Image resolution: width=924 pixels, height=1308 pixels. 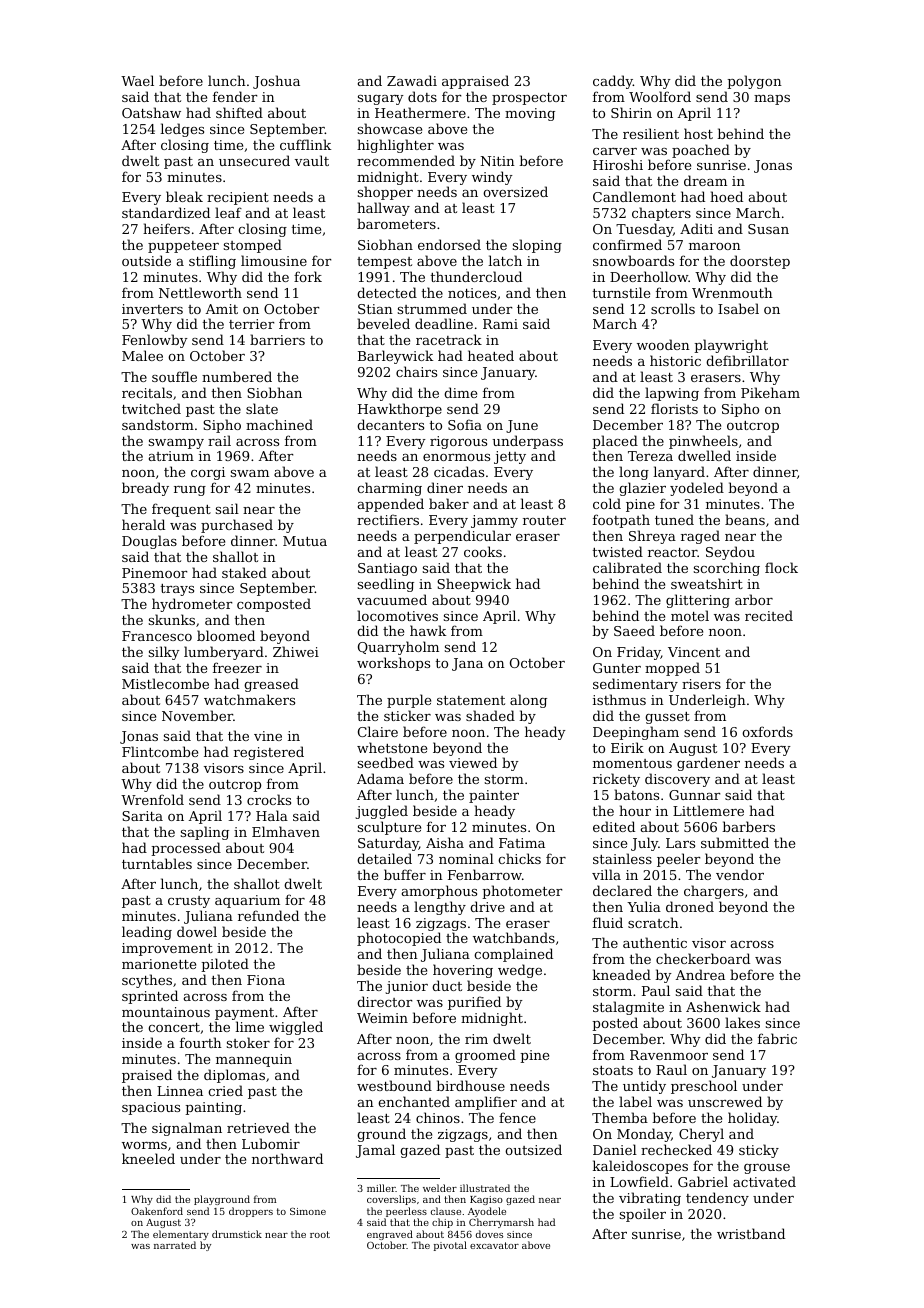 What do you see at coordinates (533, 1149) in the image?
I see `outsized` at bounding box center [533, 1149].
